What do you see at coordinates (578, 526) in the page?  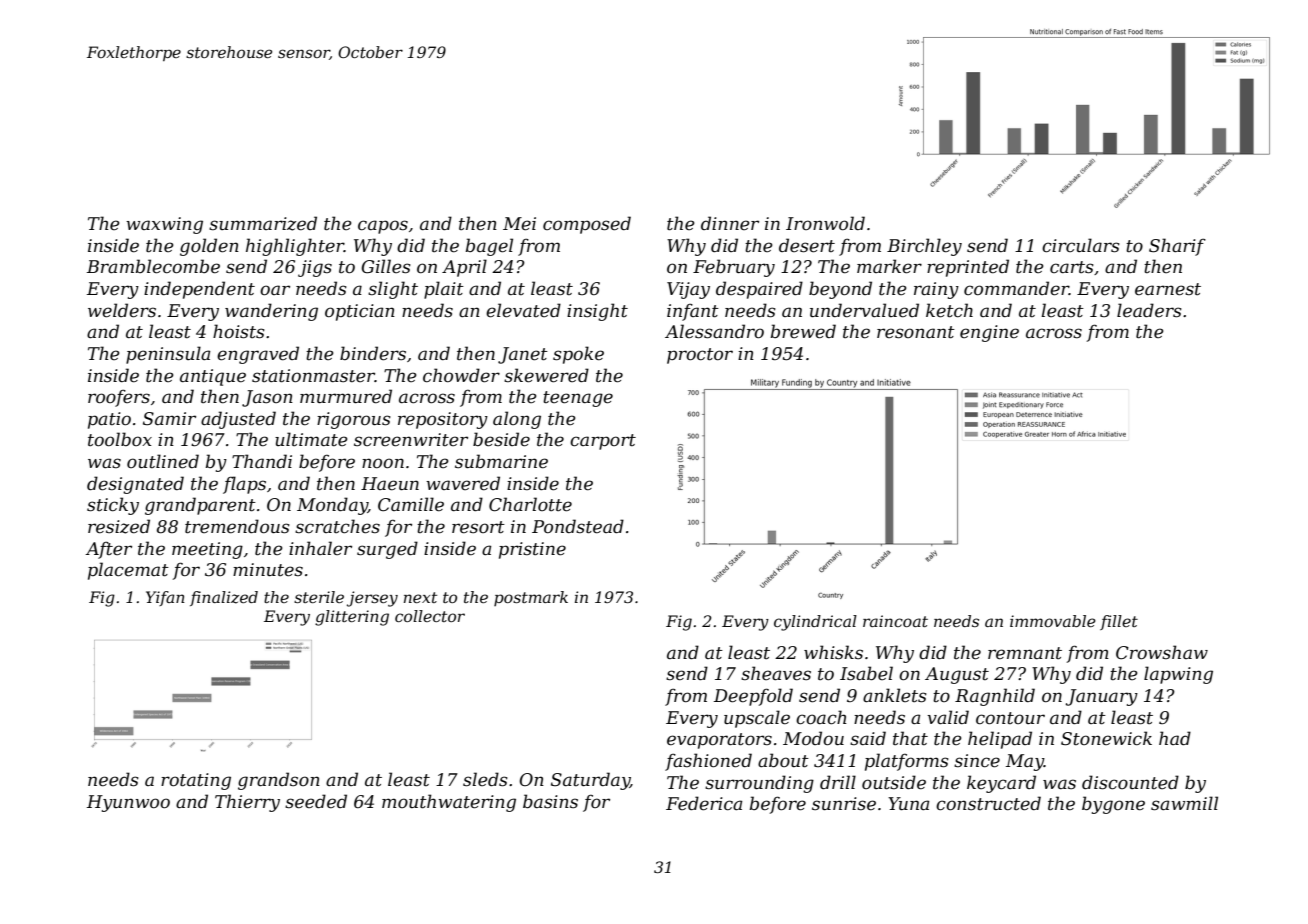 I see `Pondstead` at bounding box center [578, 526].
